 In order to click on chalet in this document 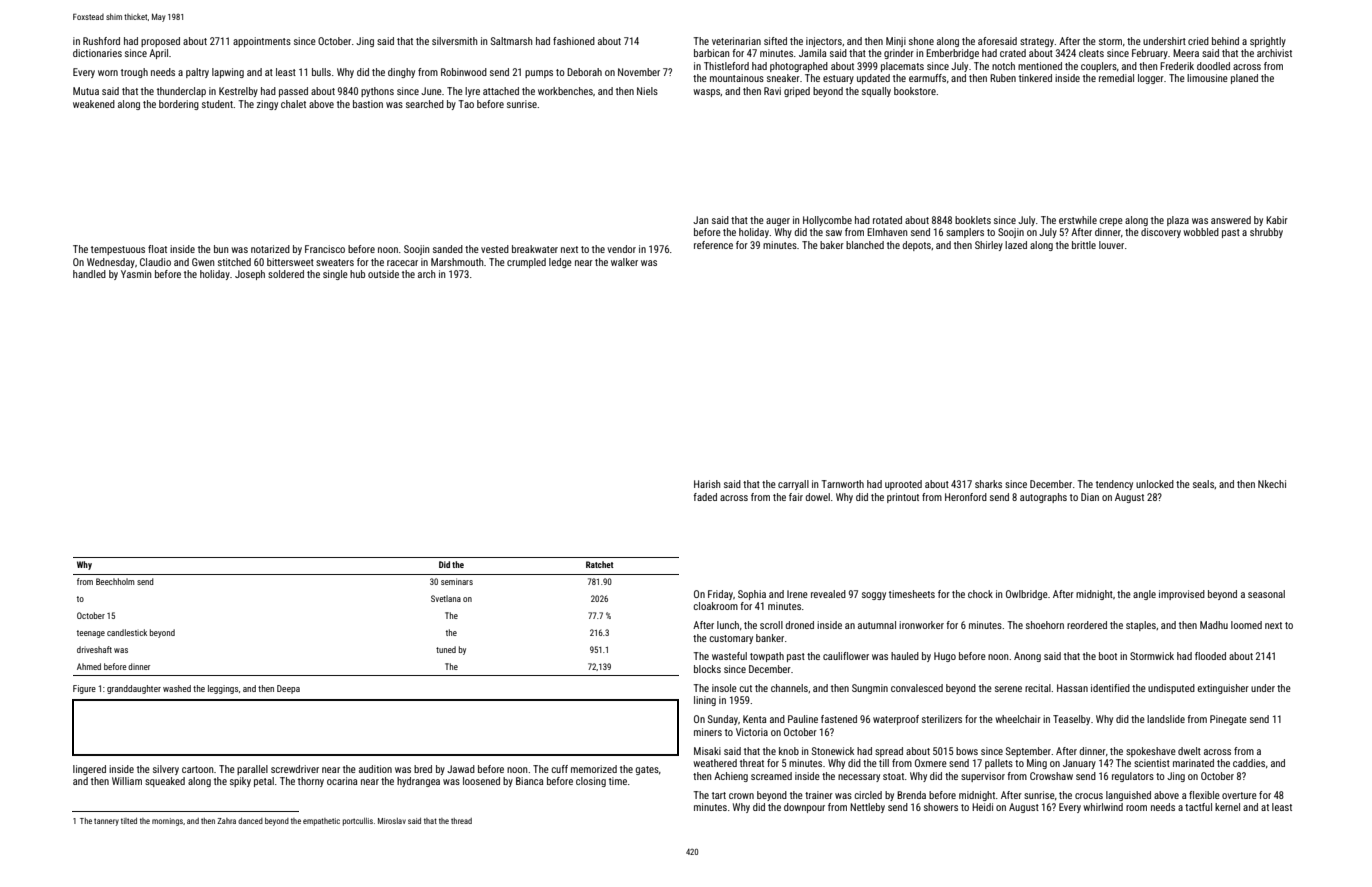, I will do `click(293, 104)`.
